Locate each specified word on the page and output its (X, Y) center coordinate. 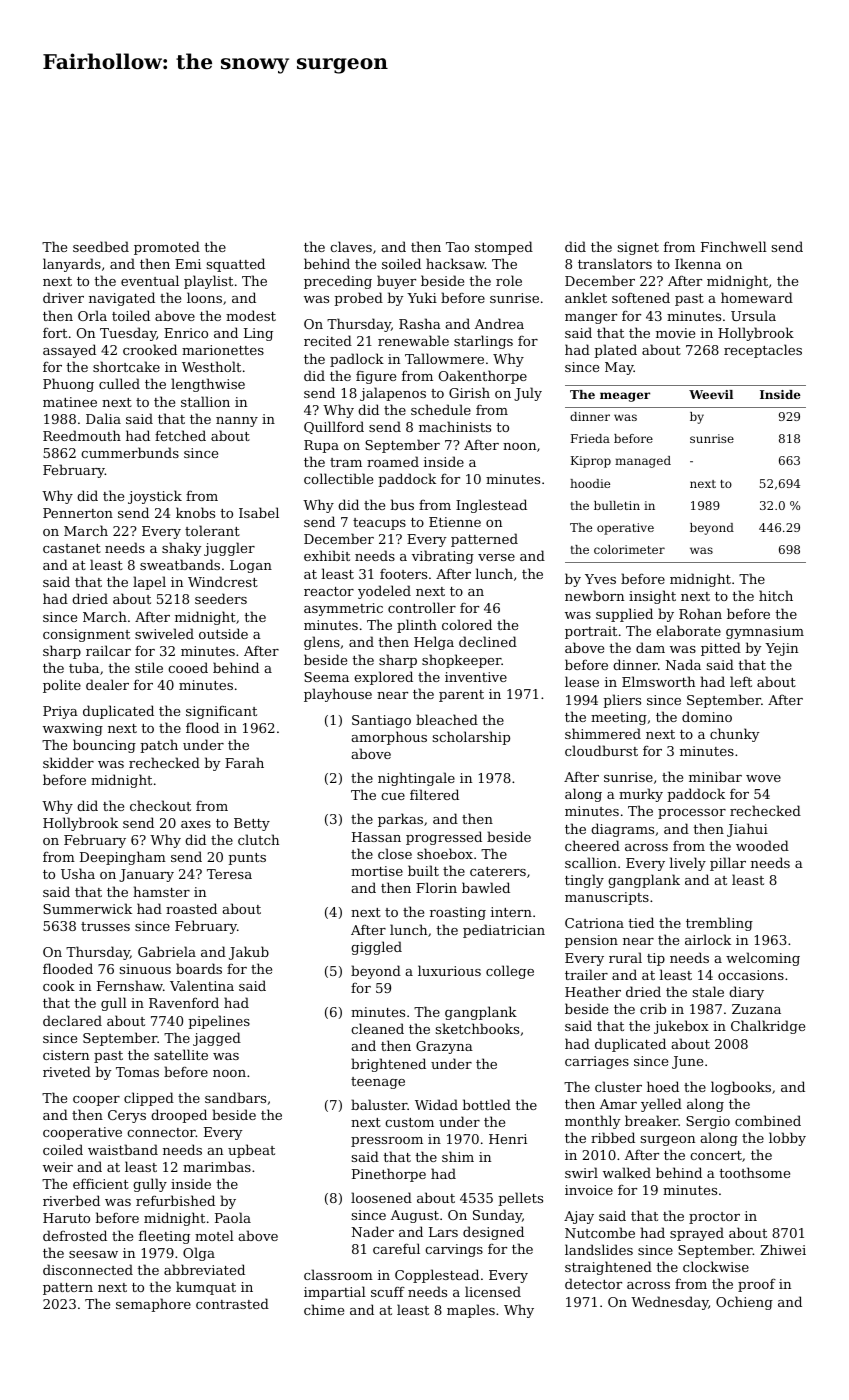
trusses (105, 926)
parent (461, 696)
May (619, 368)
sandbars (235, 1097)
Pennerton (78, 513)
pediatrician (504, 931)
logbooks (741, 1088)
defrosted (75, 1235)
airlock (708, 939)
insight (652, 597)
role (509, 280)
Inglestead (491, 506)
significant (221, 712)
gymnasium (765, 632)
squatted (235, 265)
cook (59, 985)
